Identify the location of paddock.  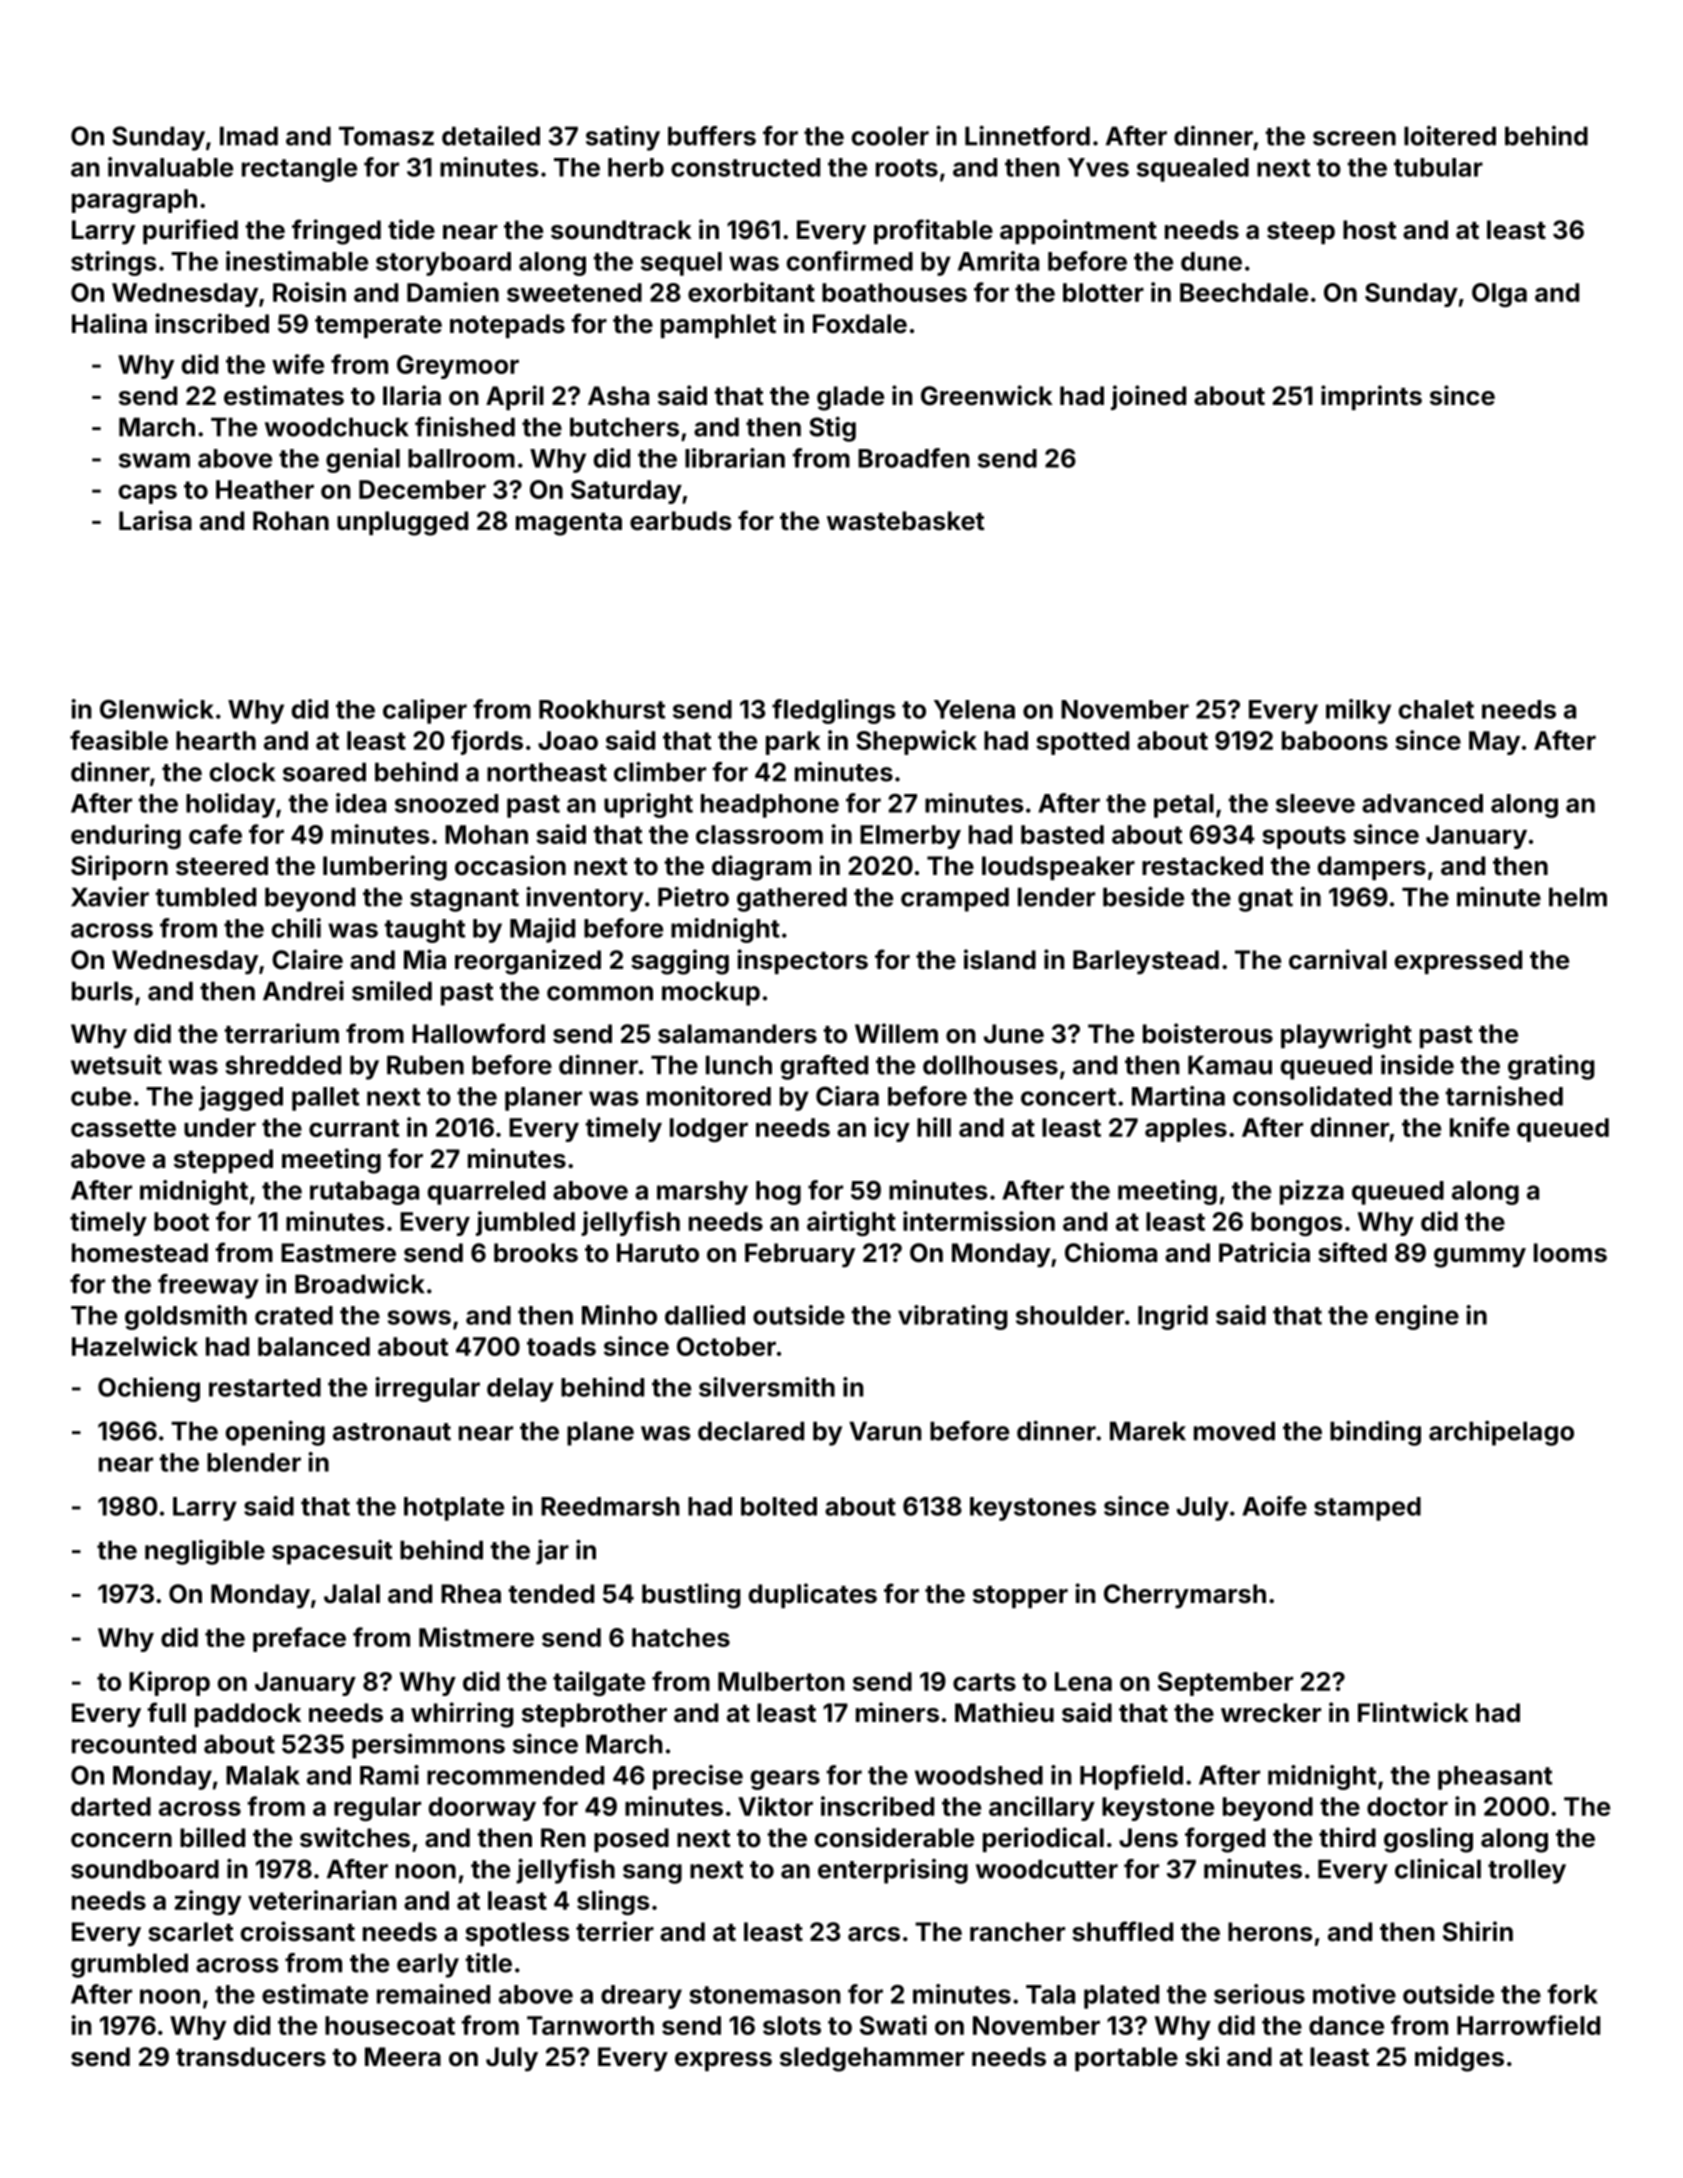
(248, 1715).
